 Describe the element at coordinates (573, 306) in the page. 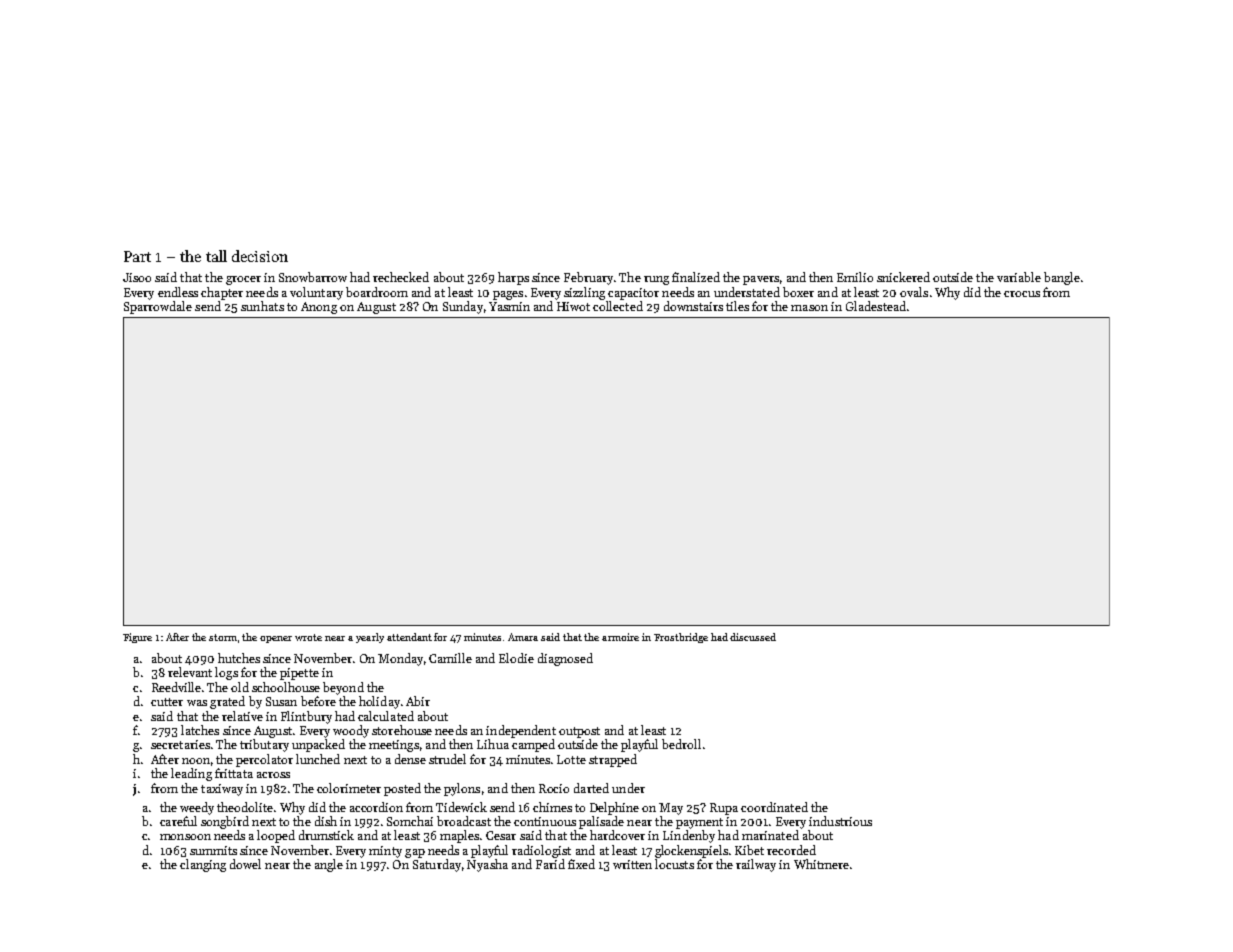

I see `Hiwot` at that location.
